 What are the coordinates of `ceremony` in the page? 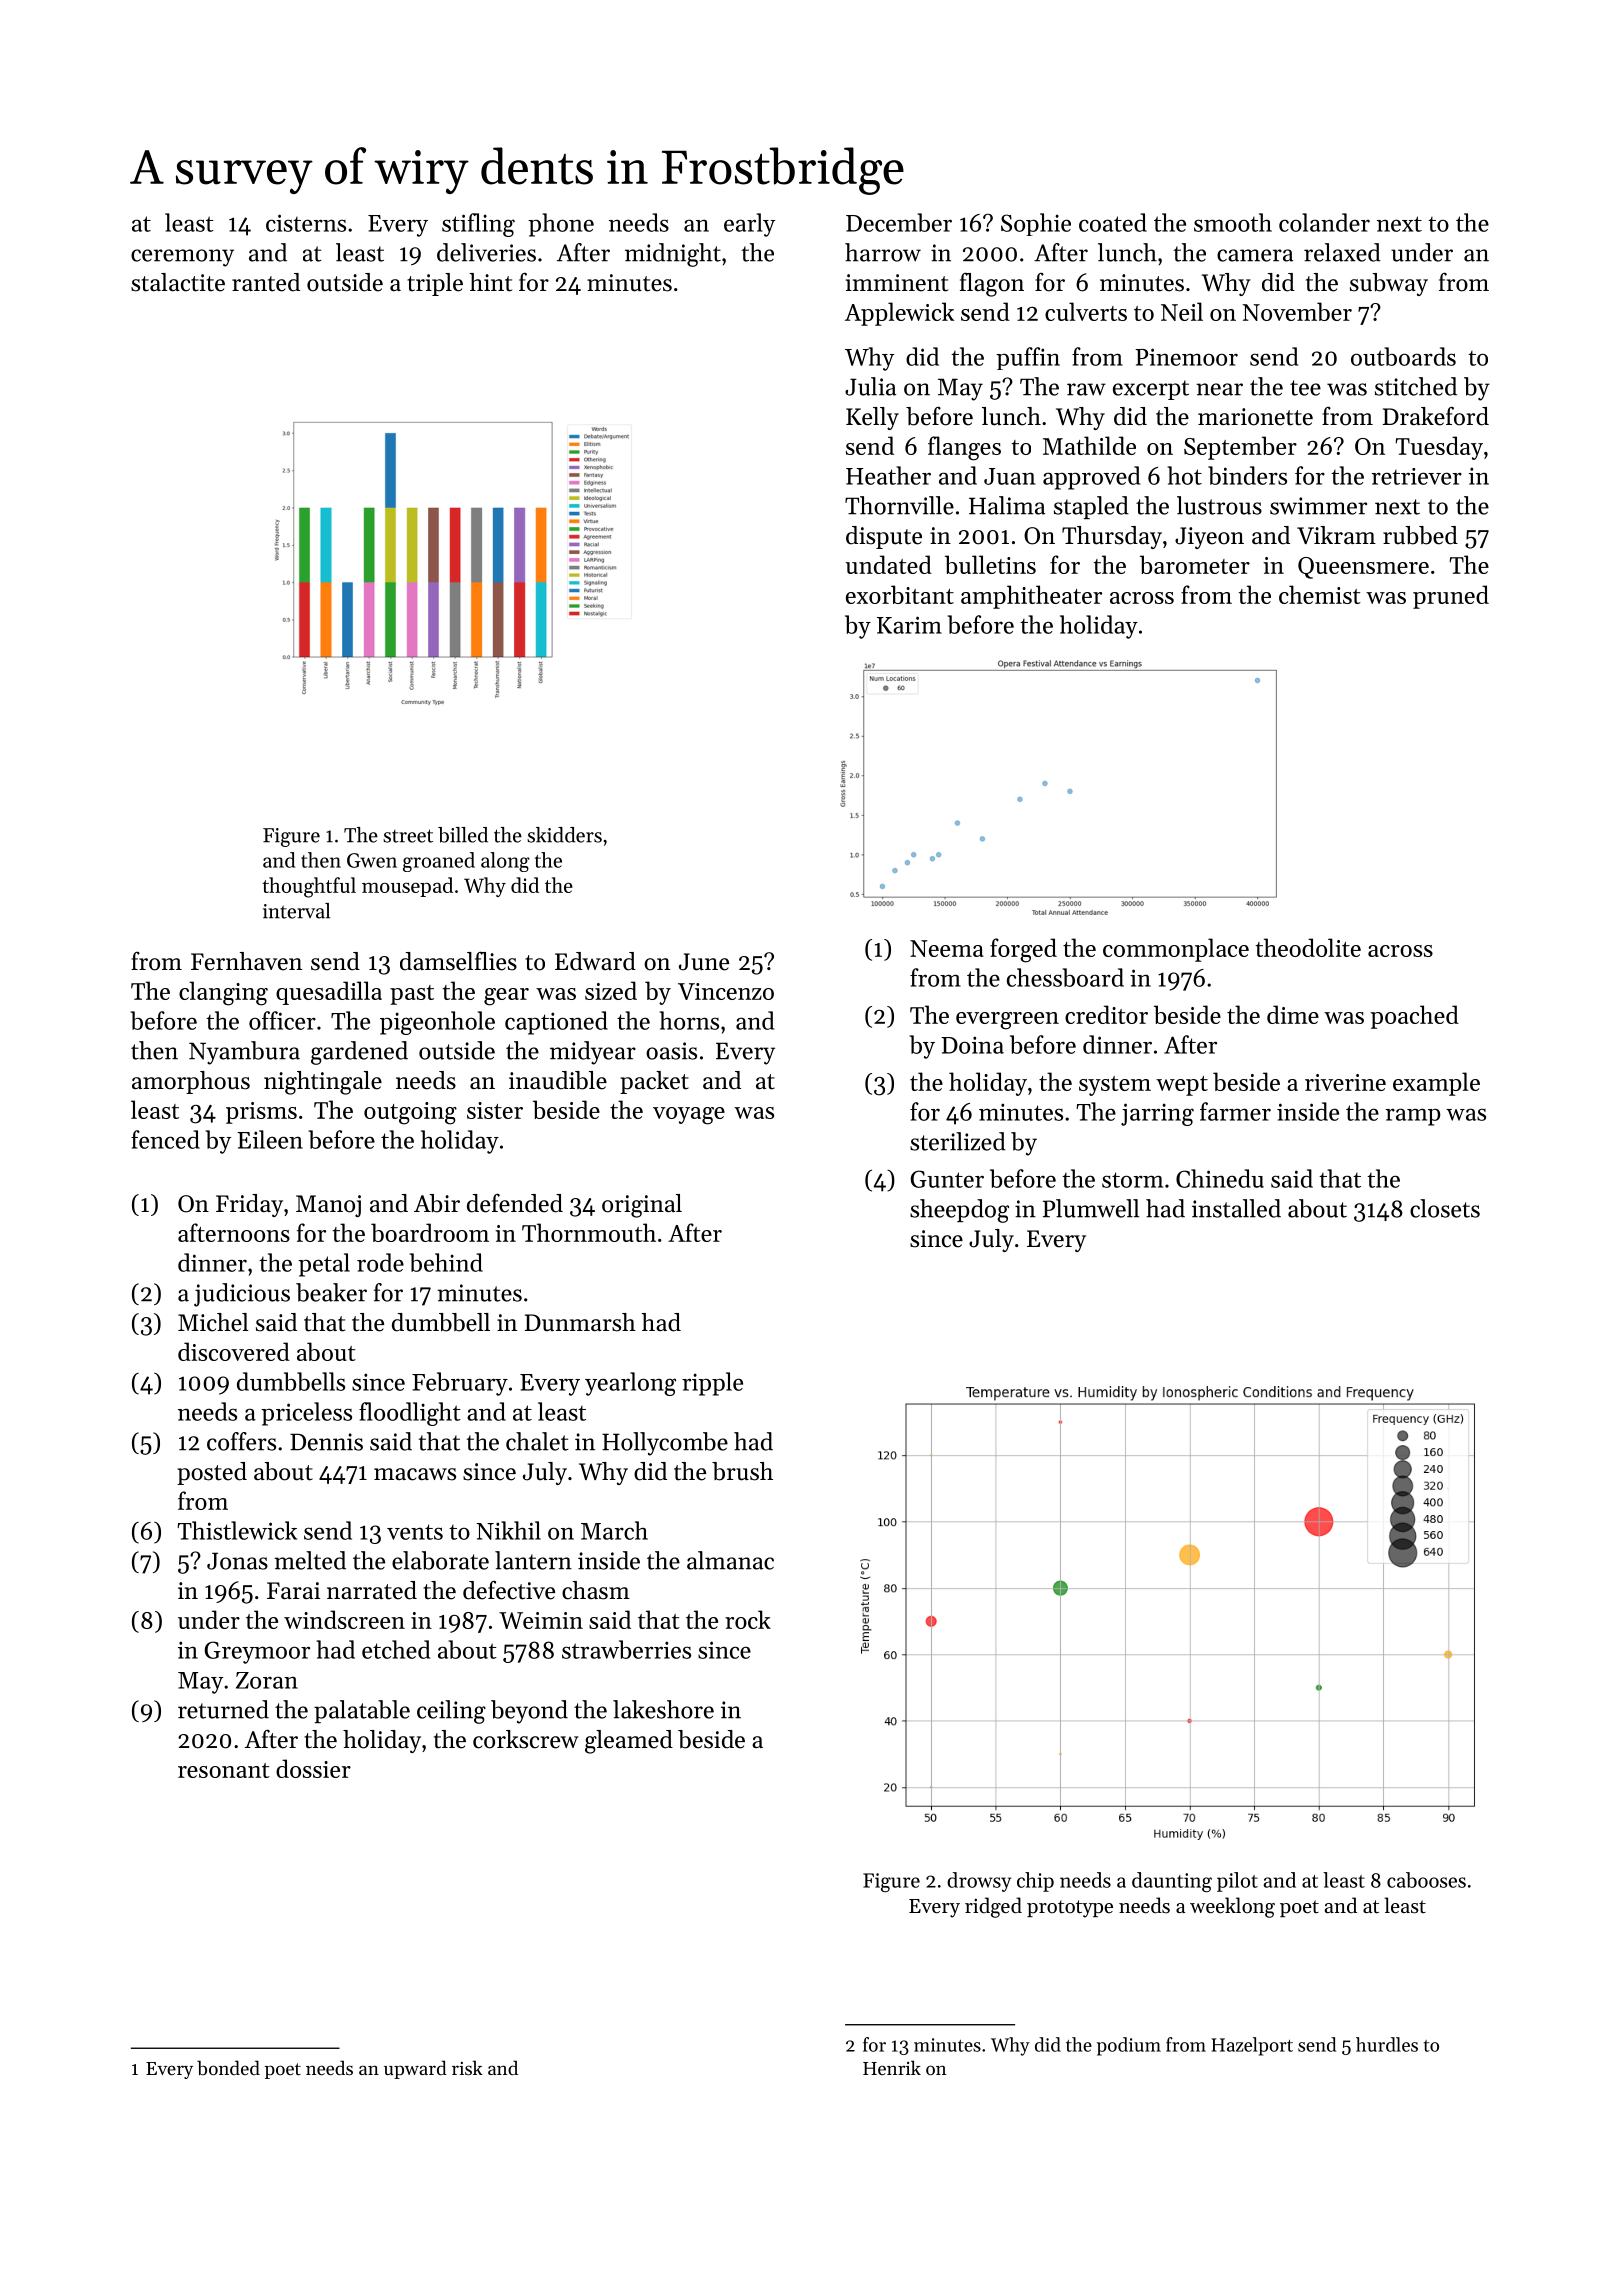 It's located at (182, 258).
